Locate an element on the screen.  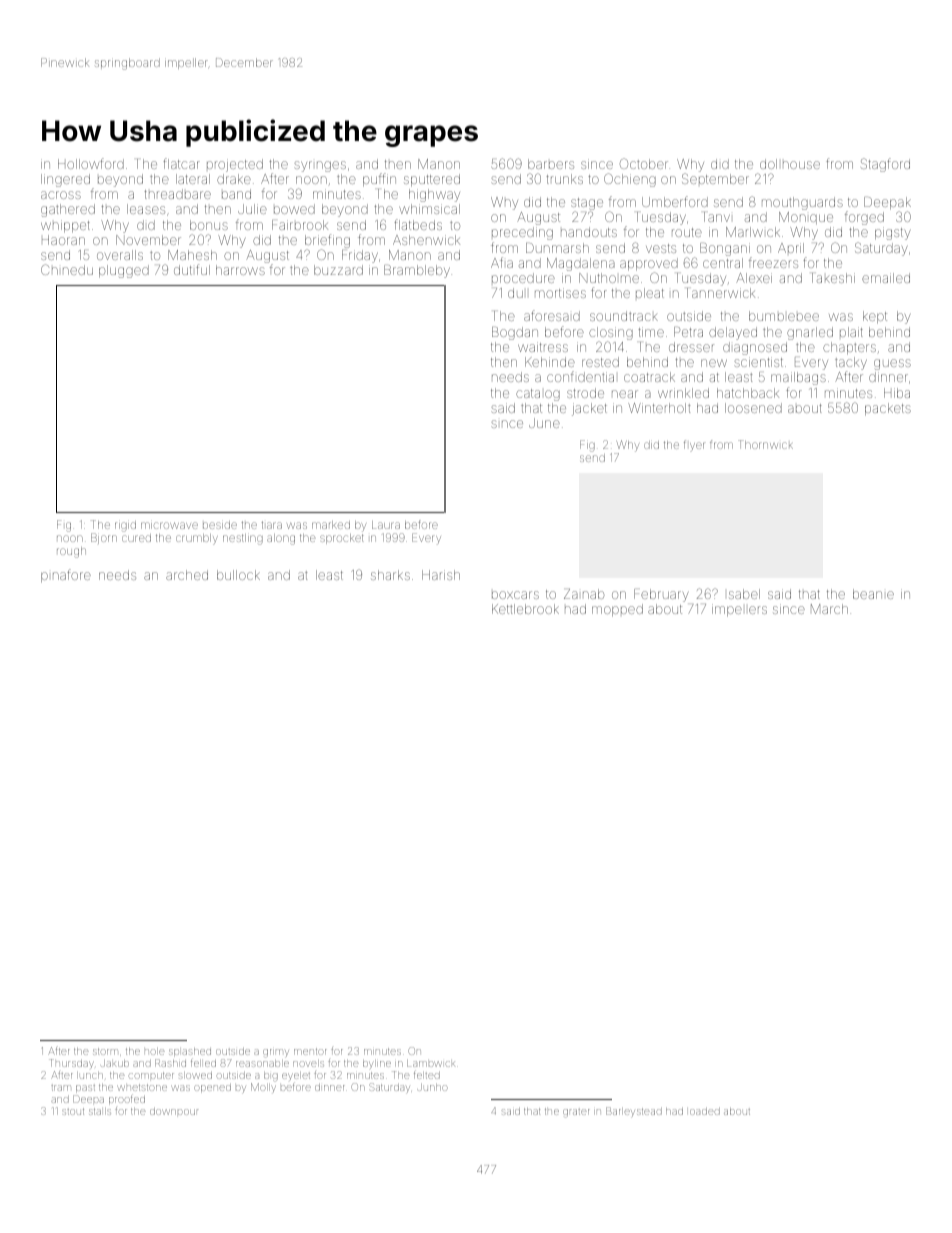
pinafore is located at coordinates (66, 576).
